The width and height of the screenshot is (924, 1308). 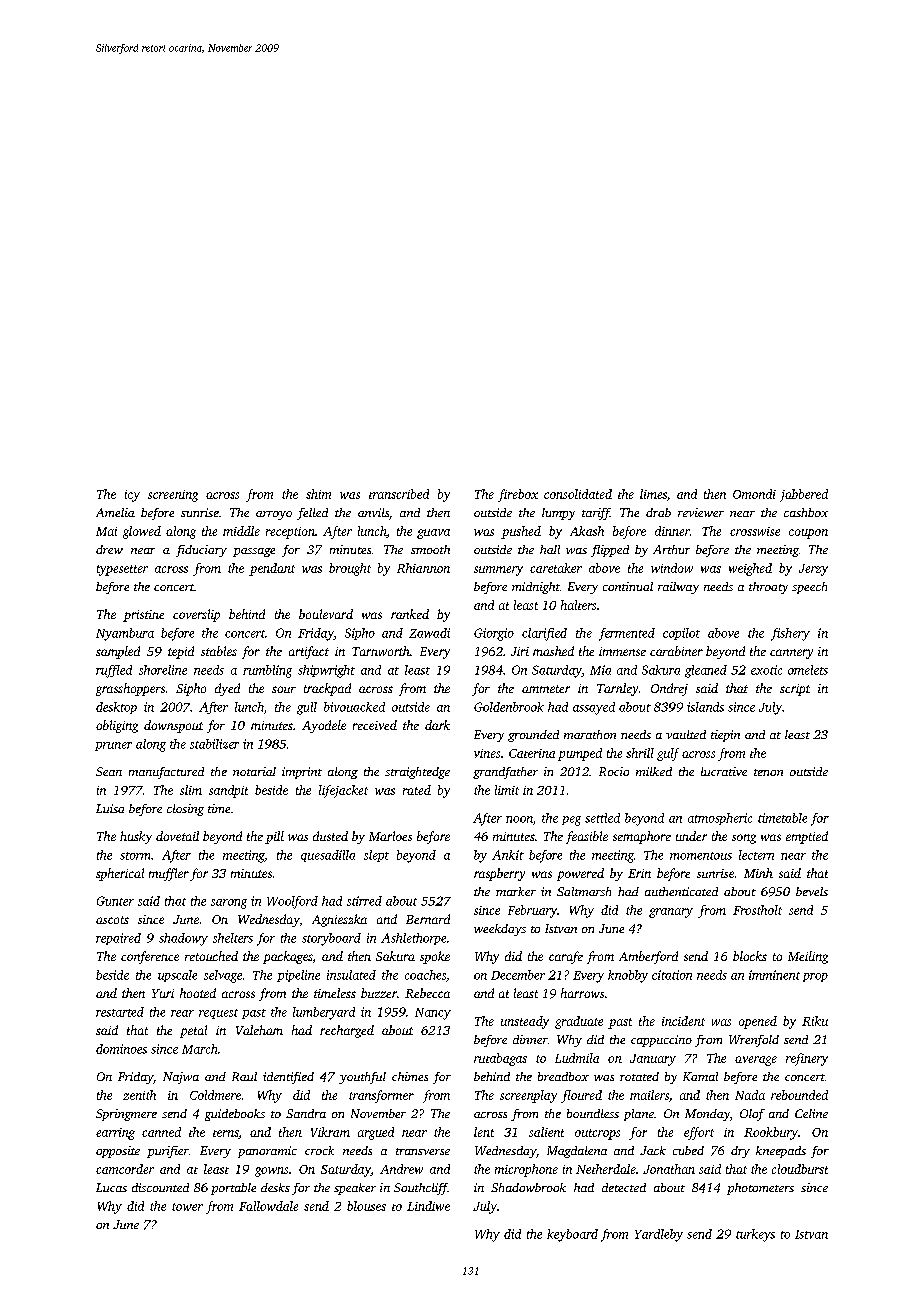 What do you see at coordinates (115, 1134) in the screenshot?
I see `earring` at bounding box center [115, 1134].
